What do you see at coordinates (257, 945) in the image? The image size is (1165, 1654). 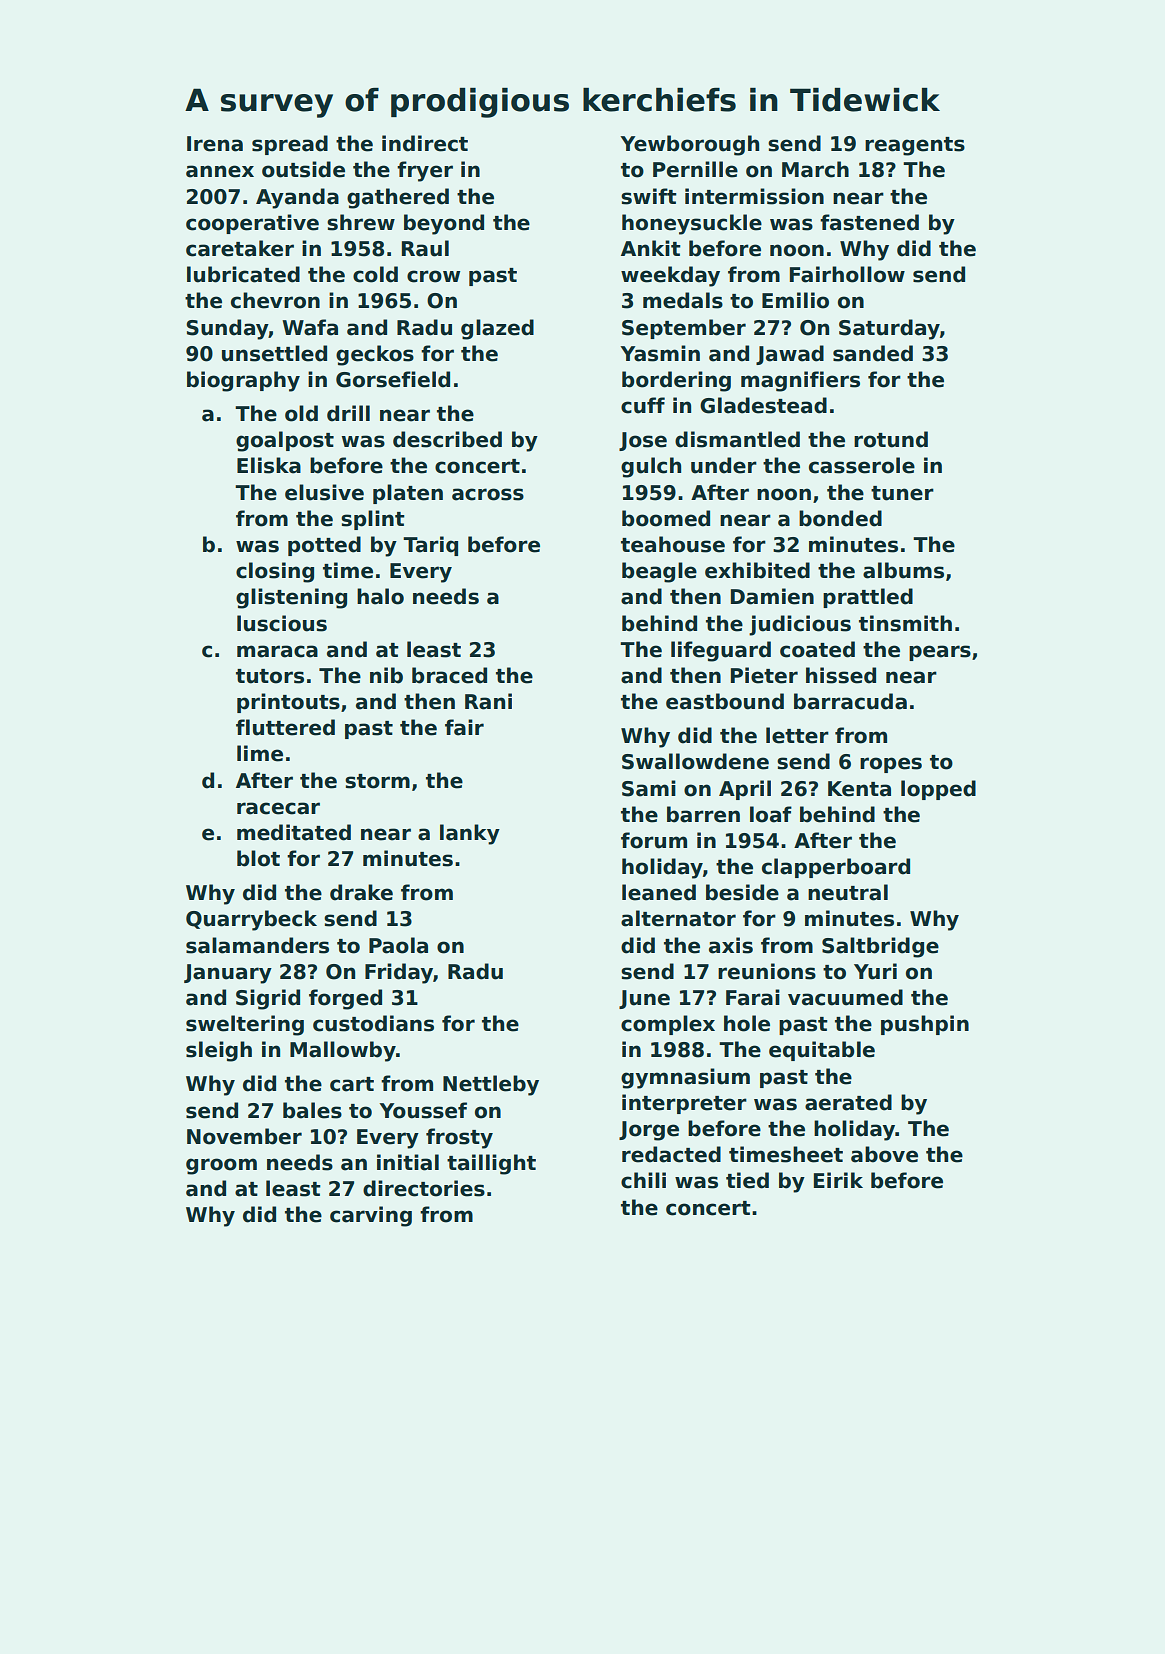 I see `salamanders` at bounding box center [257, 945].
